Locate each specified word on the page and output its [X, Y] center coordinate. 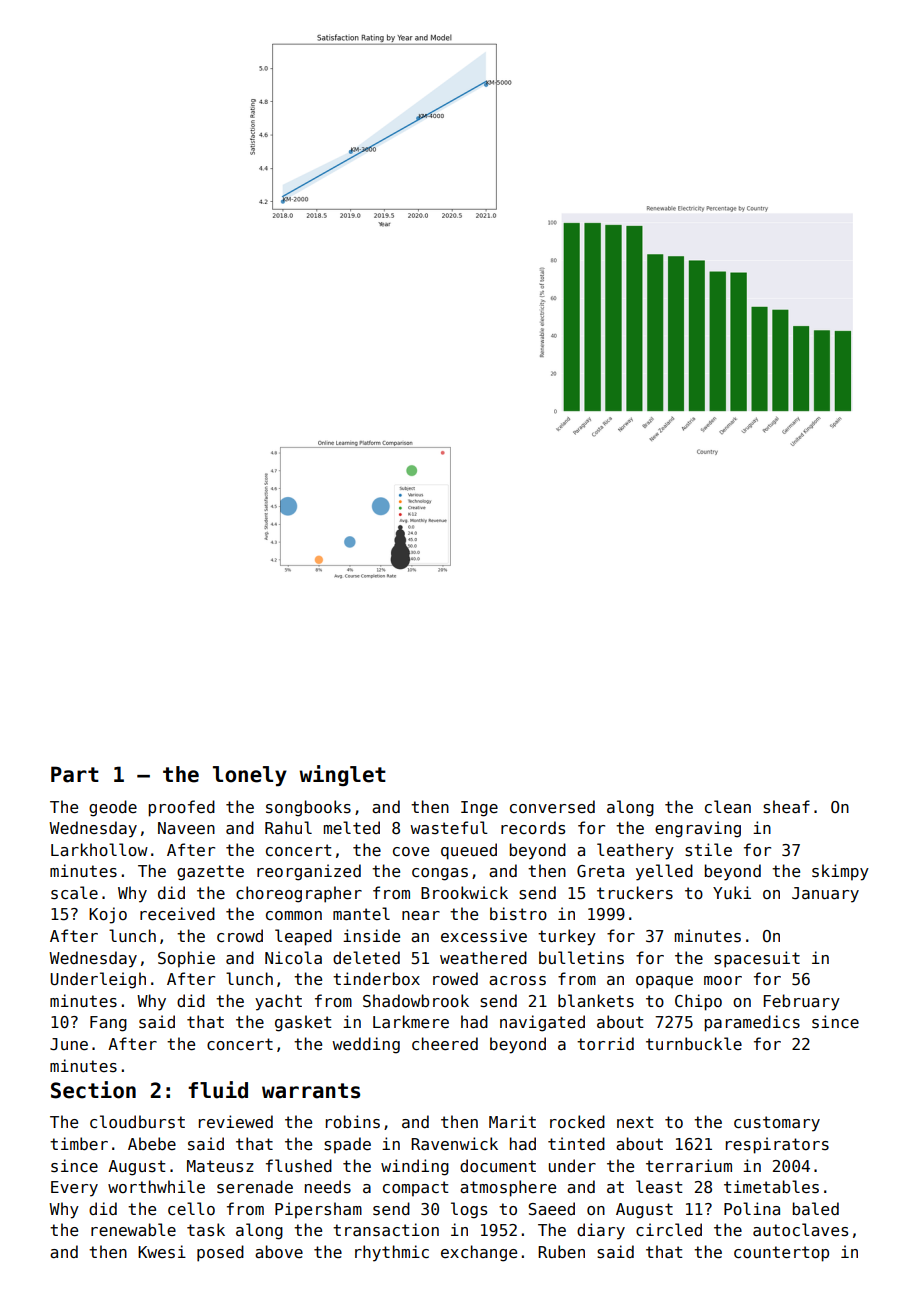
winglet [342, 775]
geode [113, 808]
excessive [484, 936]
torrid [605, 1043]
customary [777, 1124]
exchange [479, 1253]
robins [353, 1122]
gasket [303, 1023]
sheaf [786, 807]
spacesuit [757, 959]
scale [74, 893]
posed [220, 1253]
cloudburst [137, 1122]
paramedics [752, 1023]
